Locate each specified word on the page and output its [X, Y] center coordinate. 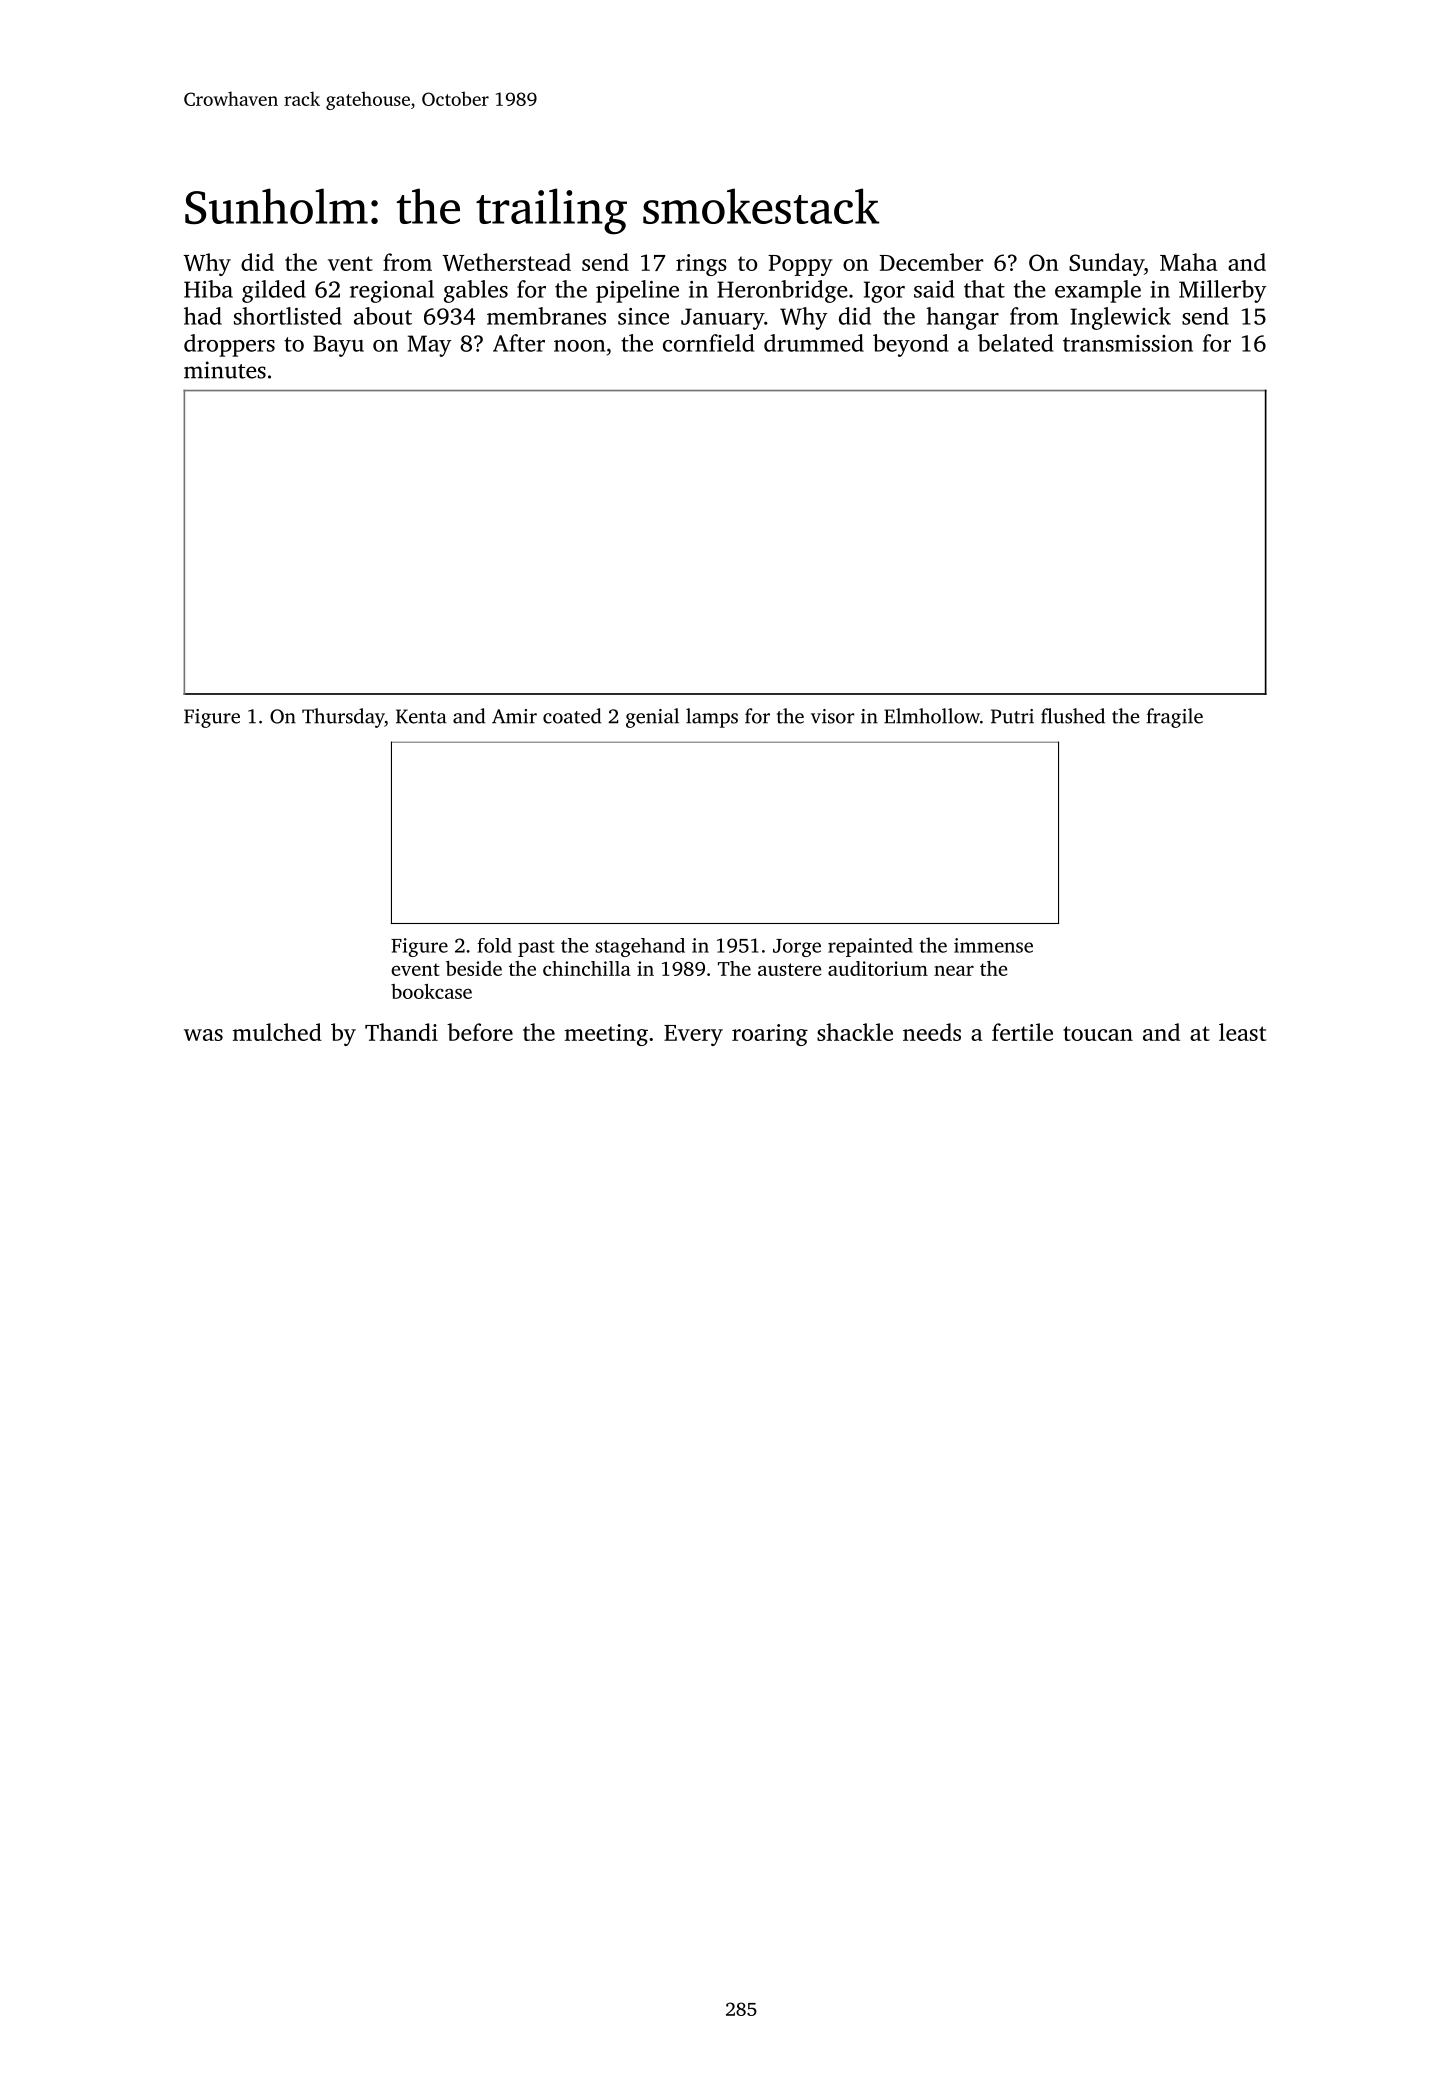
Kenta [421, 716]
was [203, 1035]
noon [579, 346]
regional [392, 291]
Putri [1012, 716]
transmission [1128, 343]
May [429, 346]
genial [652, 718]
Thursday [343, 718]
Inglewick [1120, 318]
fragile [1175, 718]
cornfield [708, 343]
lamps [712, 718]
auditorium [878, 968]
